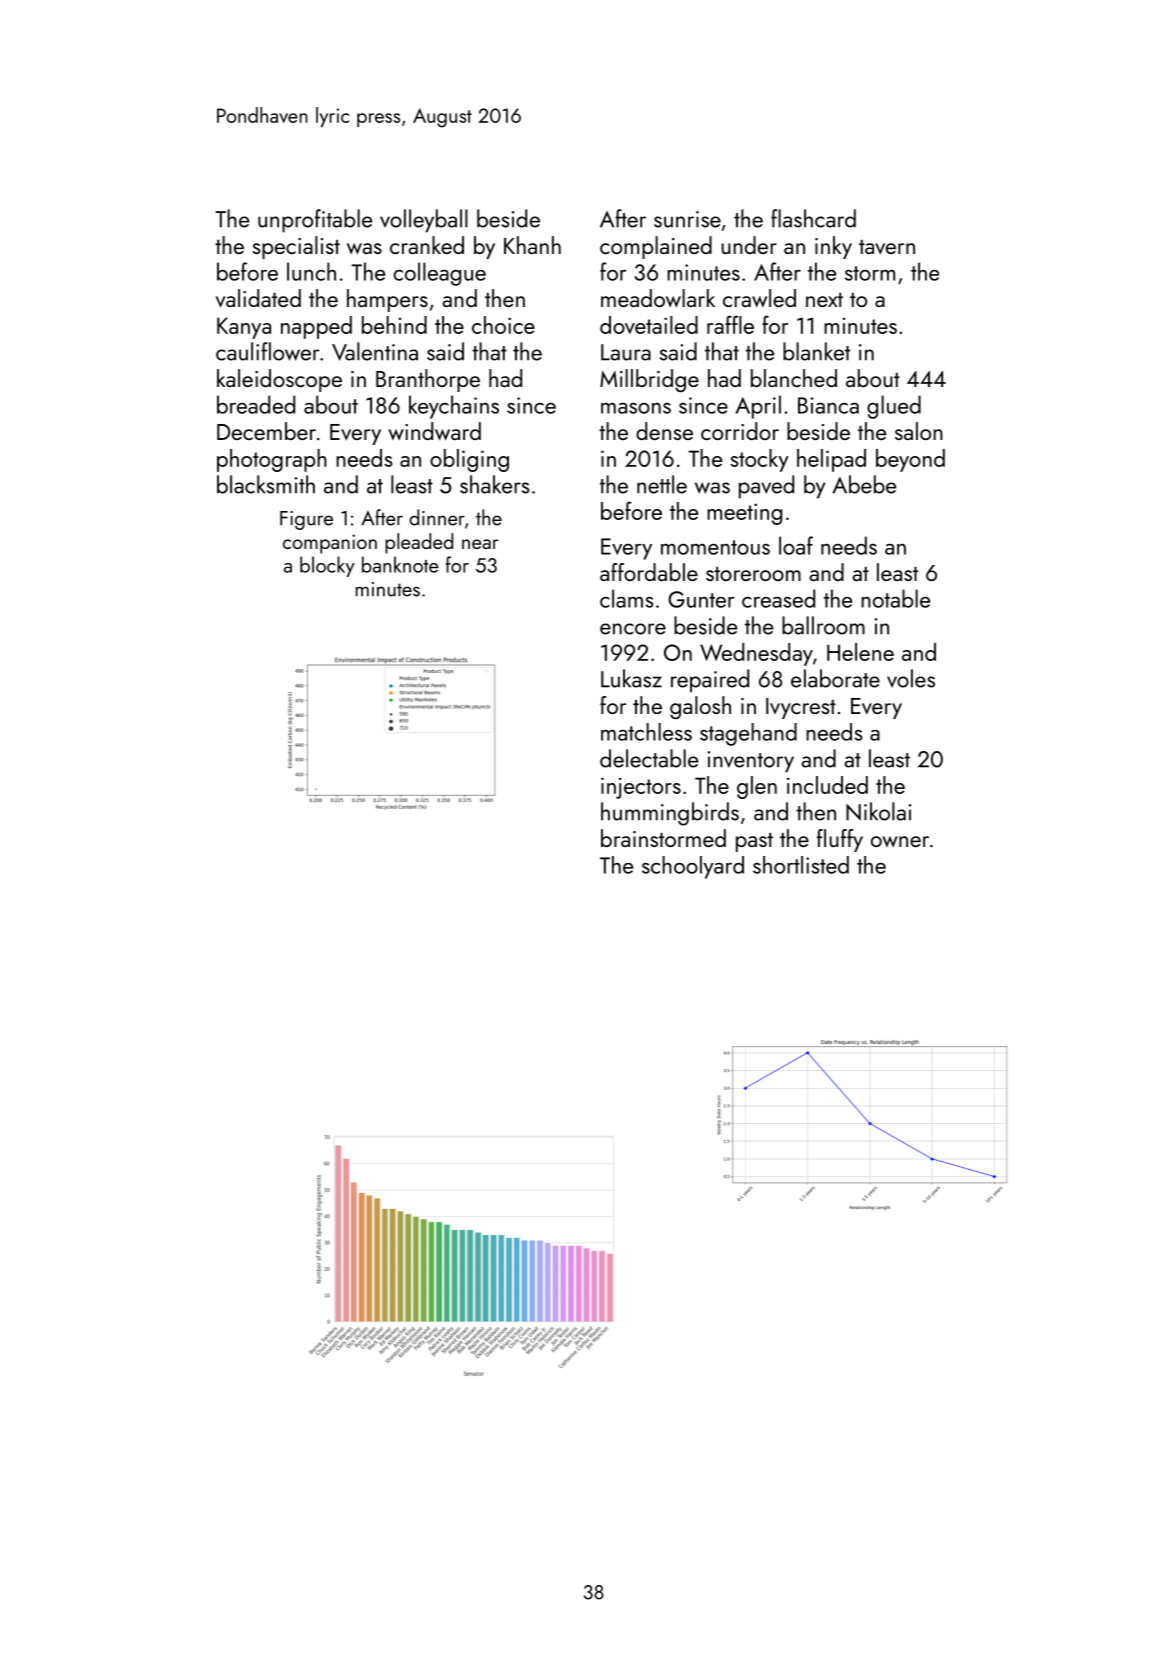  What do you see at coordinates (911, 678) in the page?
I see `voles` at bounding box center [911, 678].
